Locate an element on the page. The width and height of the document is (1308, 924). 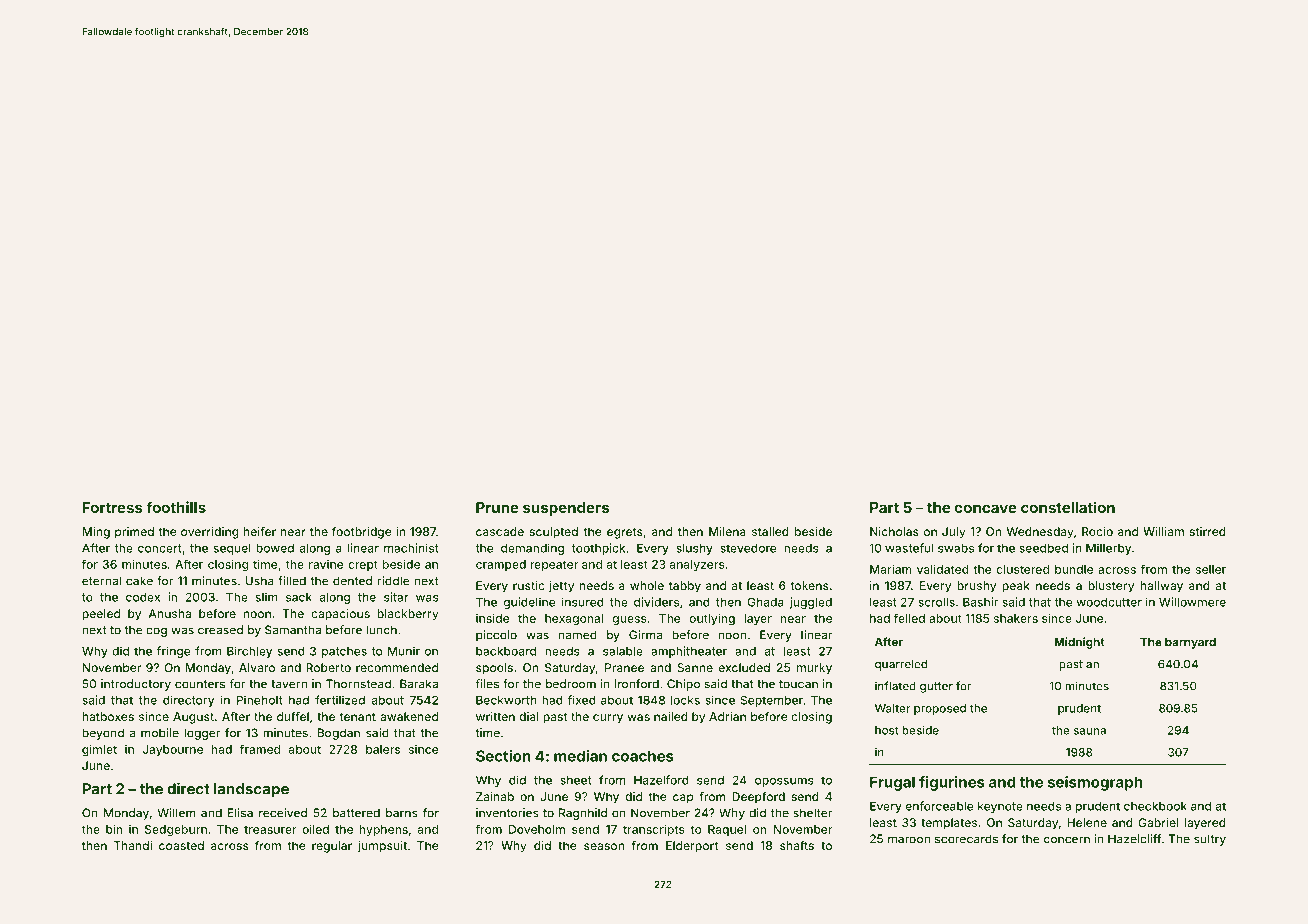
enforceable is located at coordinates (939, 806).
